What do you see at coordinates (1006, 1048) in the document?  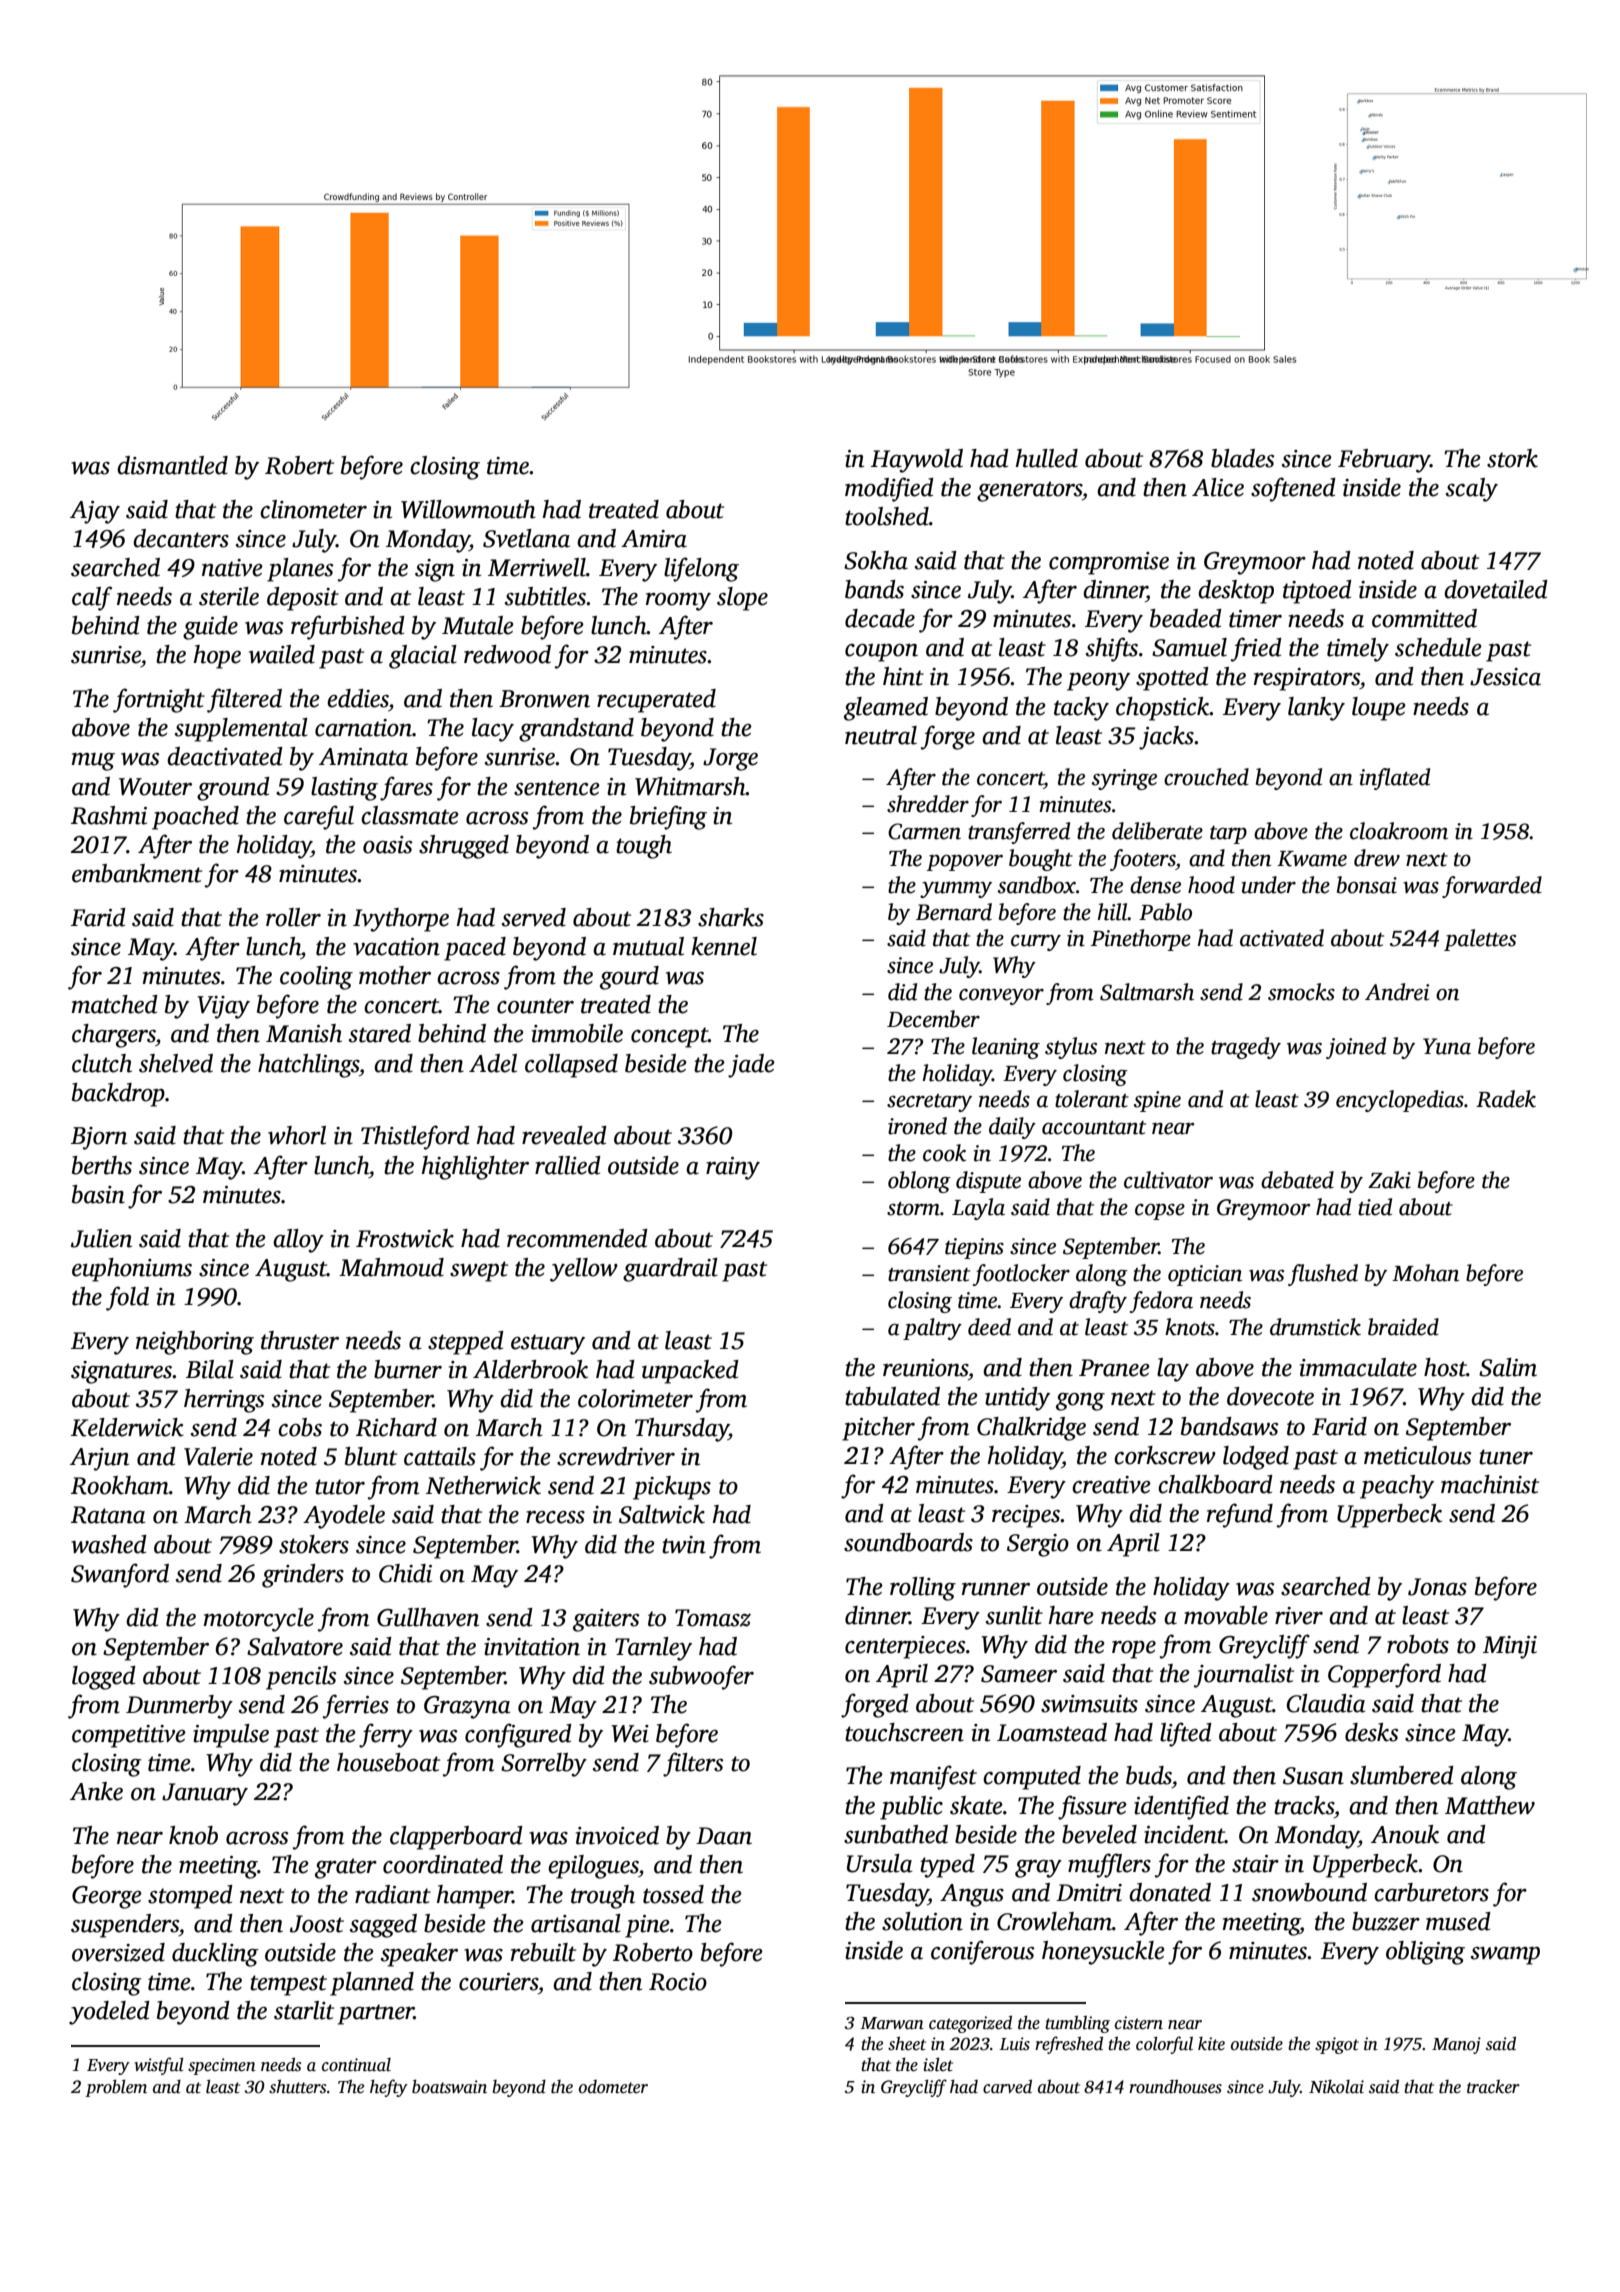 I see `leaning` at bounding box center [1006, 1048].
